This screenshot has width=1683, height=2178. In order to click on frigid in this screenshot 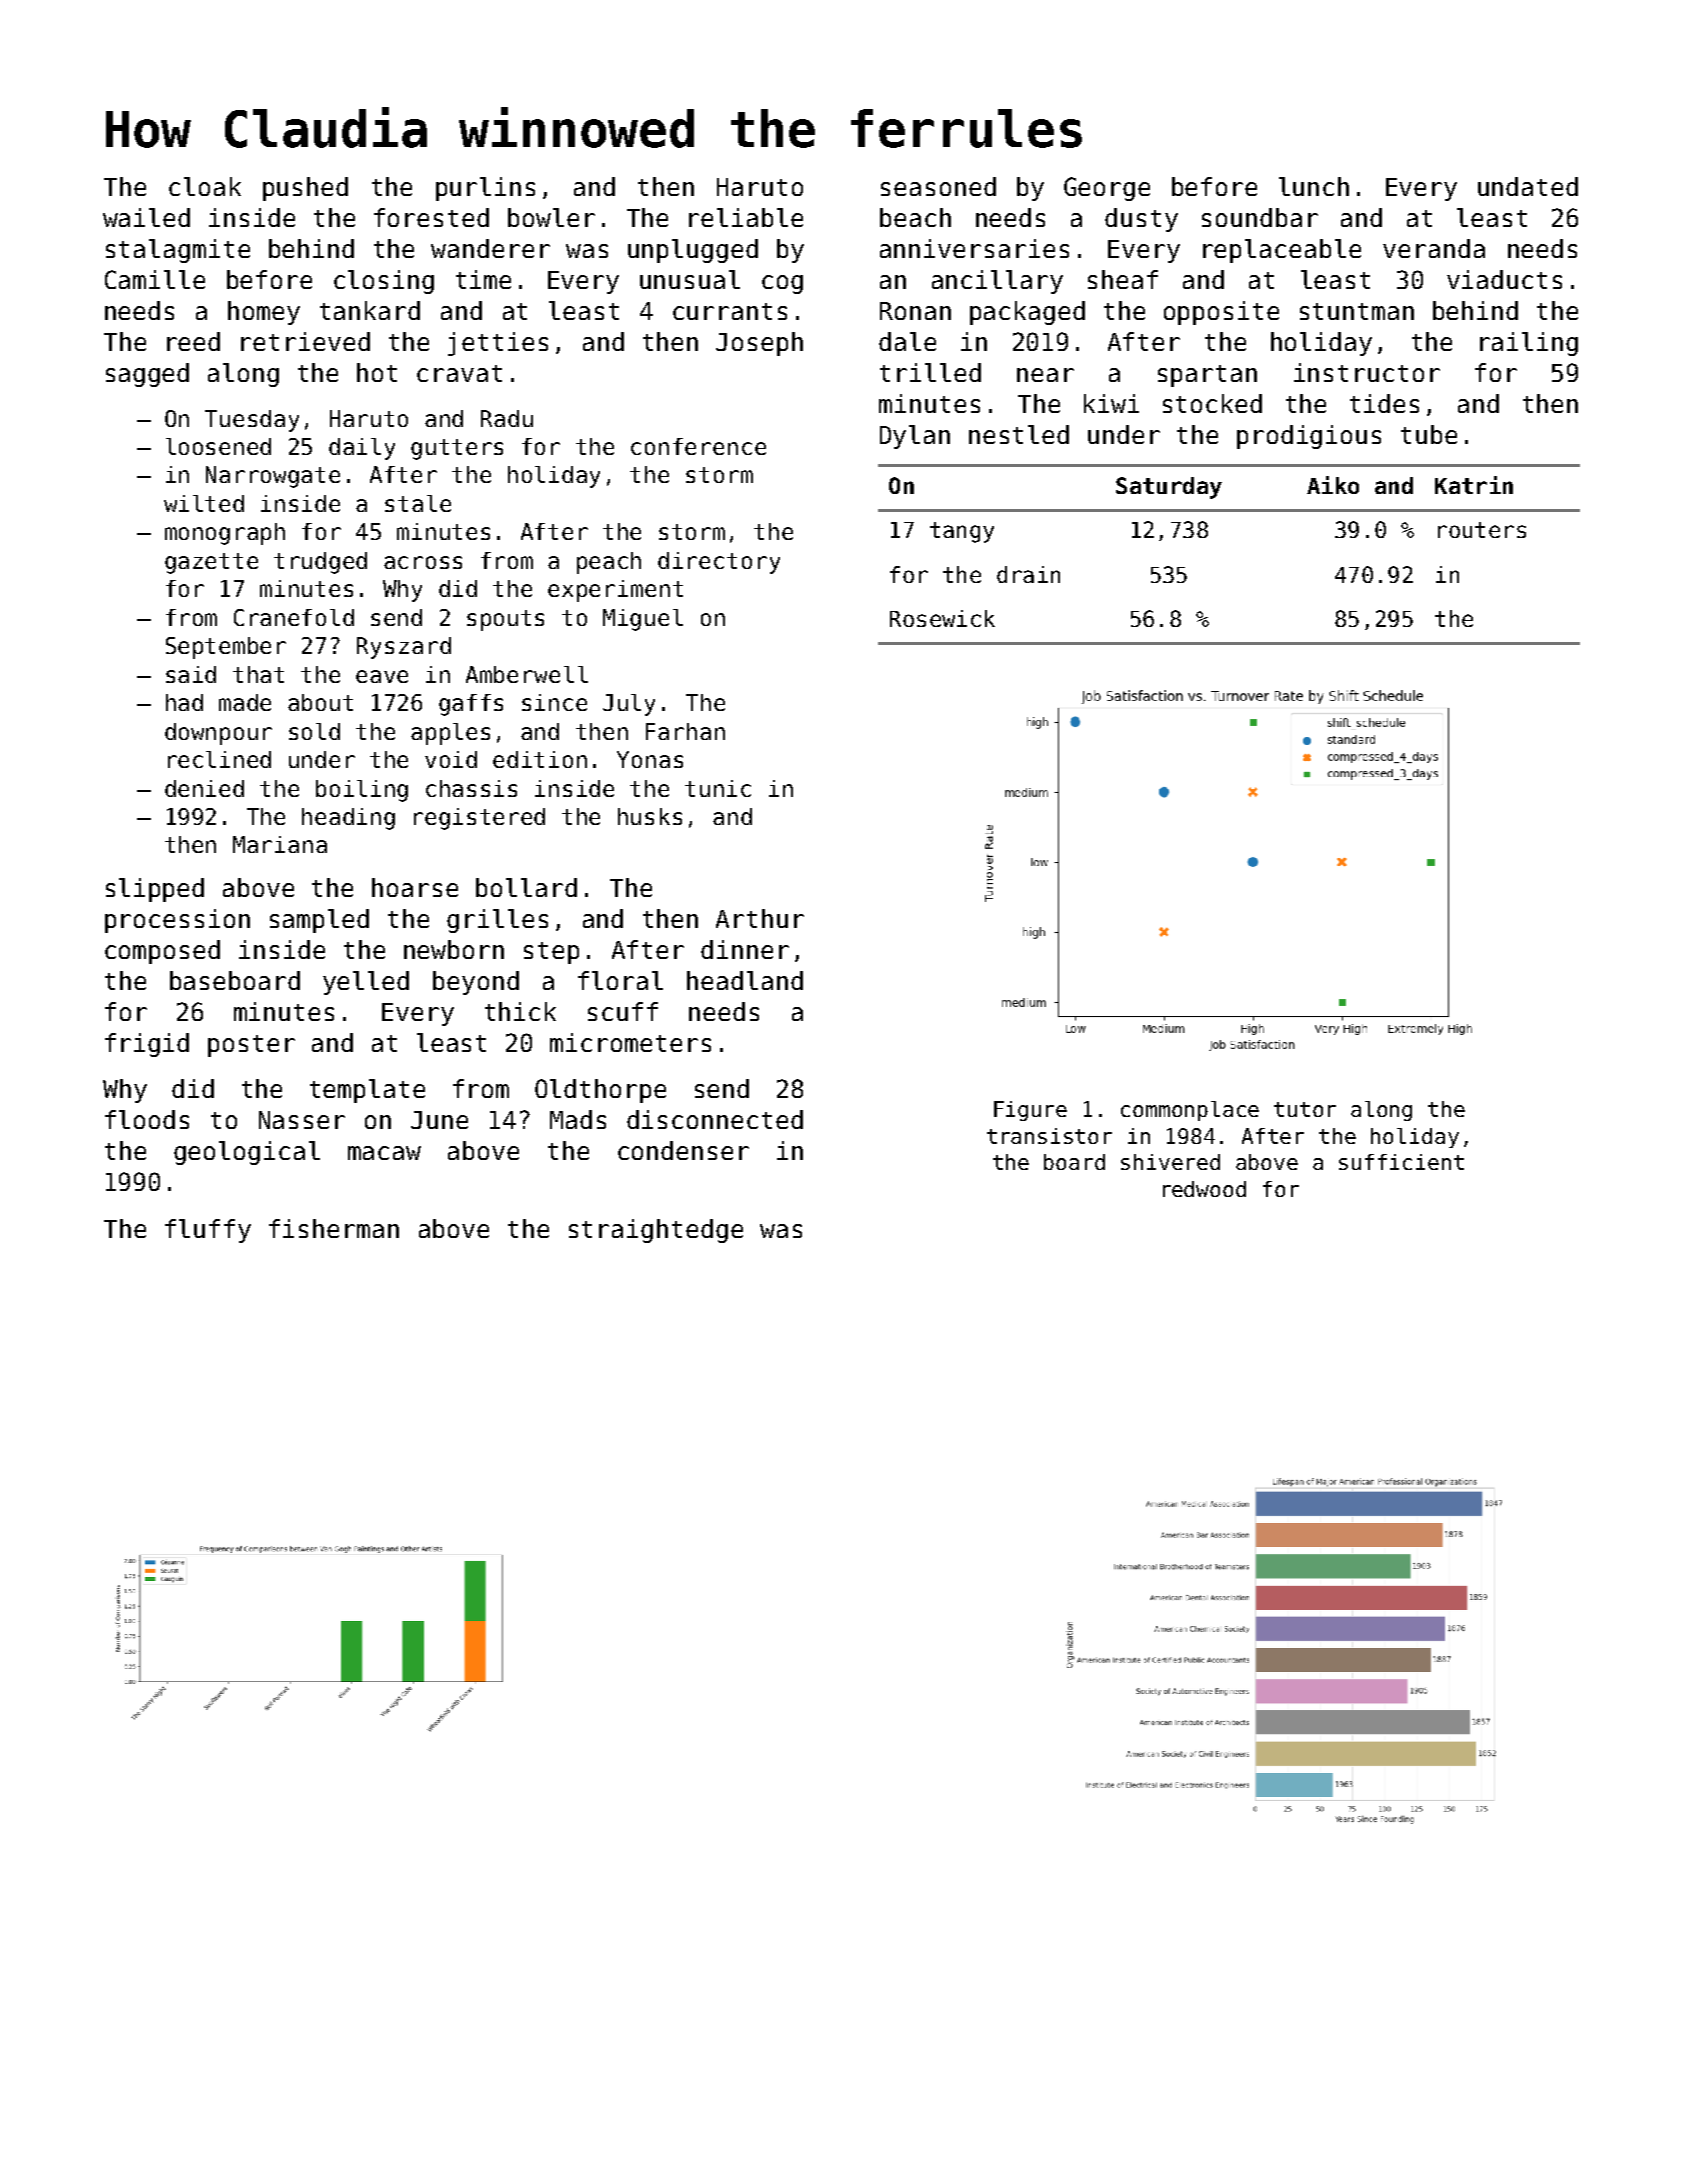, I will do `click(147, 1045)`.
